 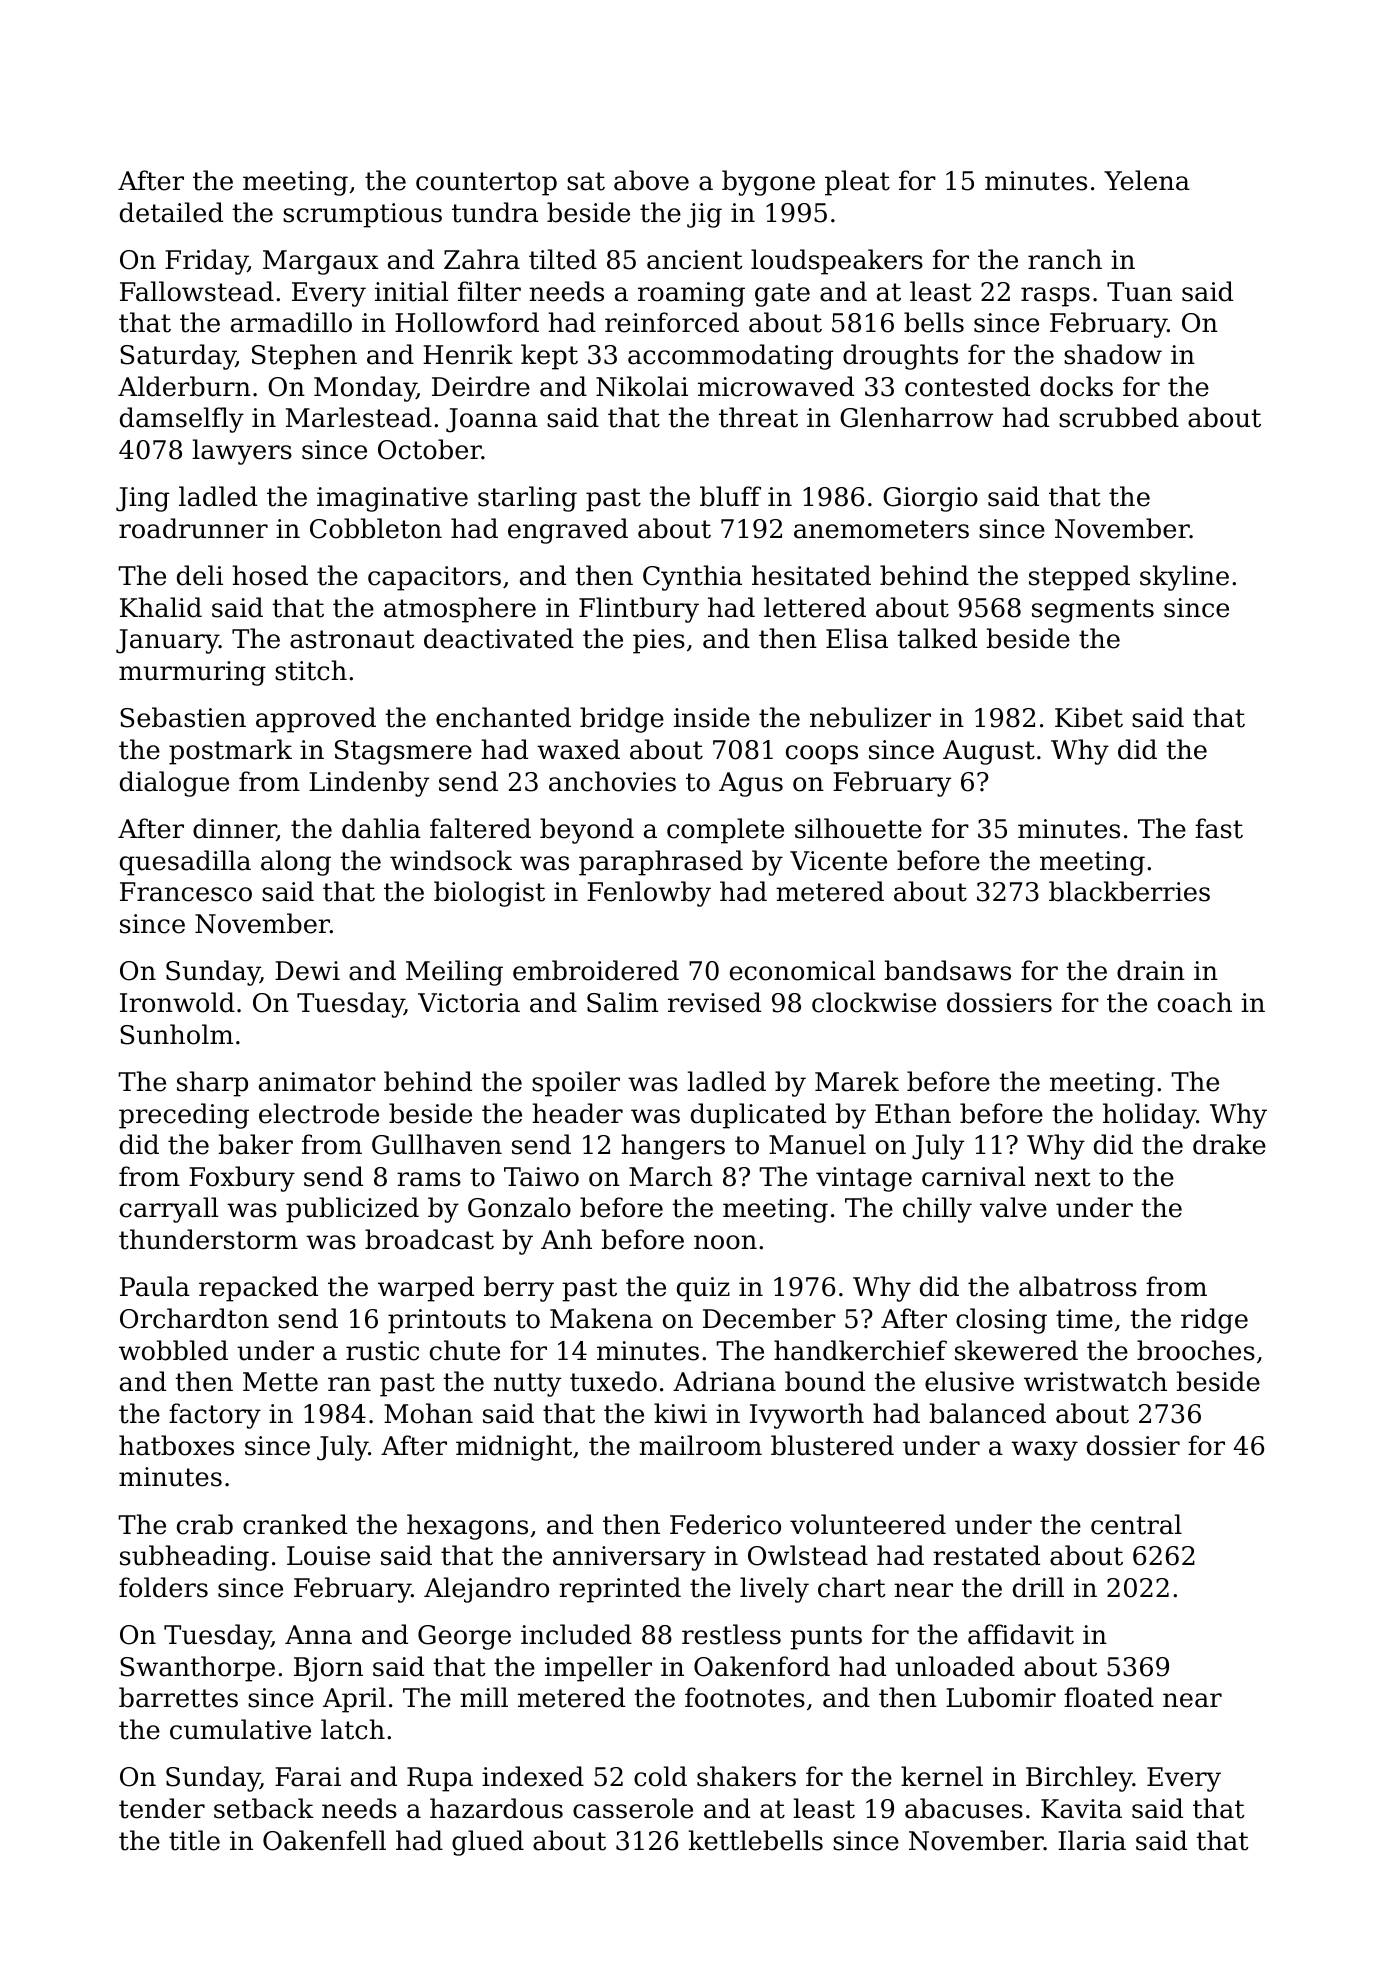 I want to click on scrubbed, so click(x=1119, y=417).
